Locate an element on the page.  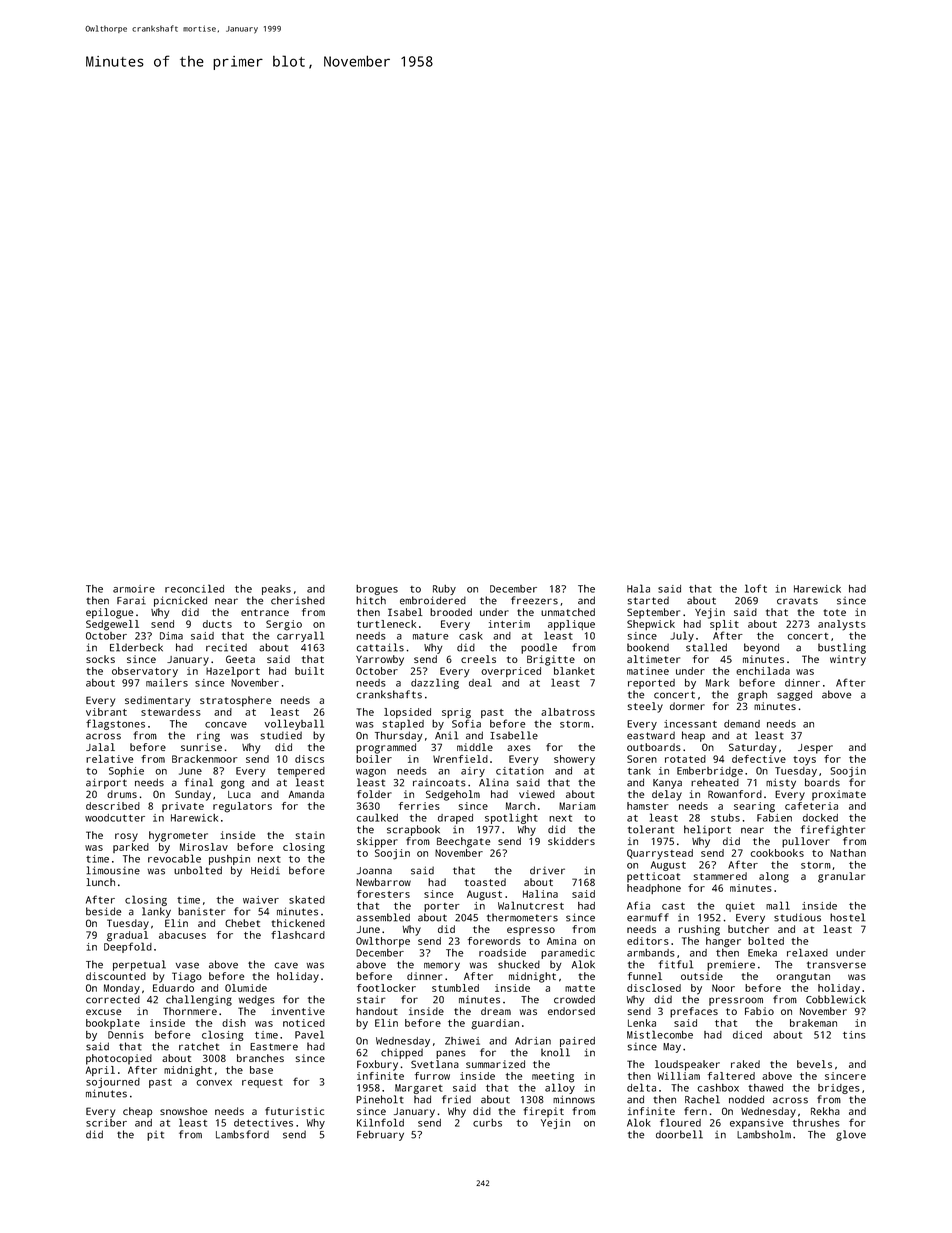
forewords is located at coordinates (494, 941).
